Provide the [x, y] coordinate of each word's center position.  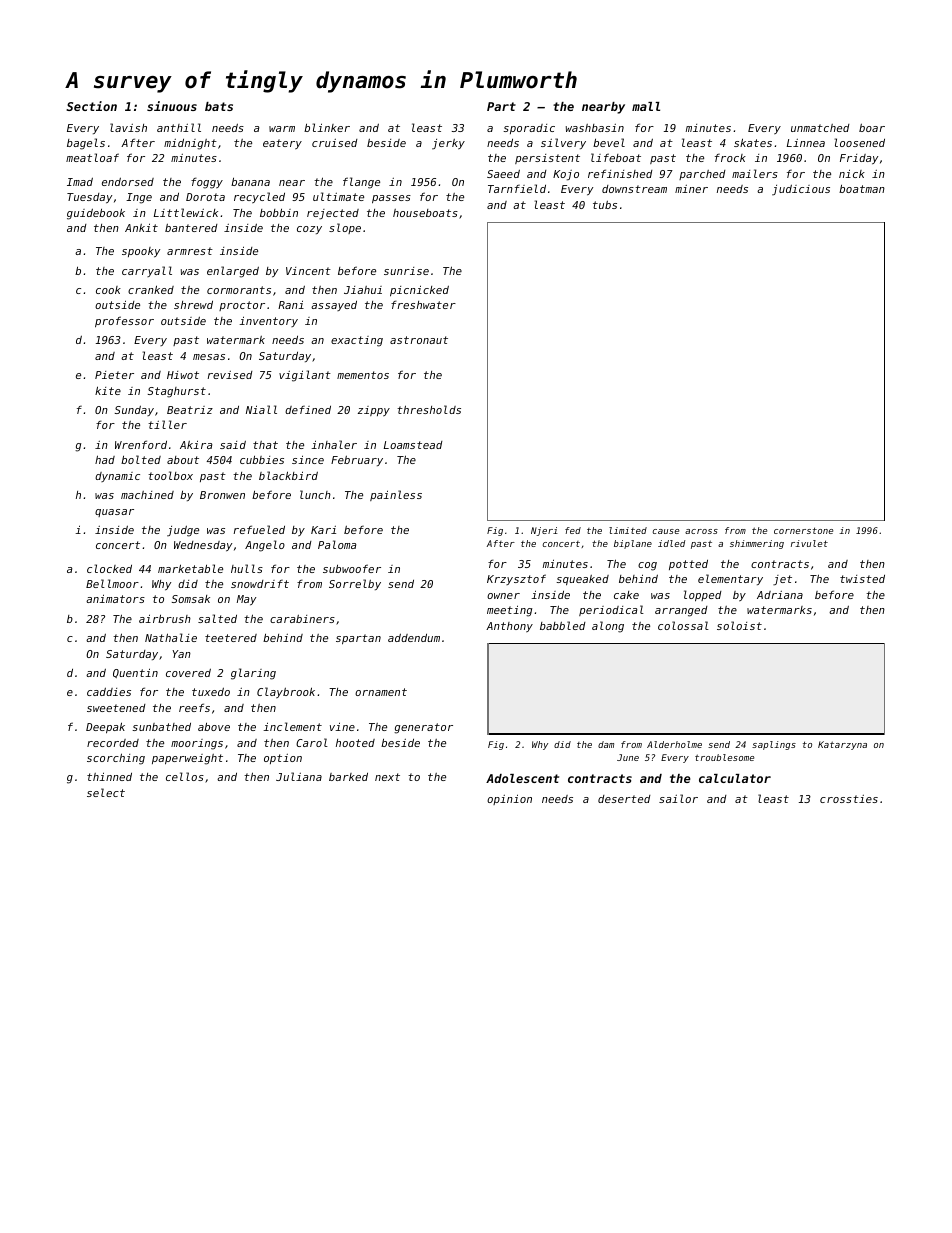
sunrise [406, 271]
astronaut [419, 340]
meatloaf [92, 157]
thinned [109, 776]
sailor [678, 798]
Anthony [509, 627]
